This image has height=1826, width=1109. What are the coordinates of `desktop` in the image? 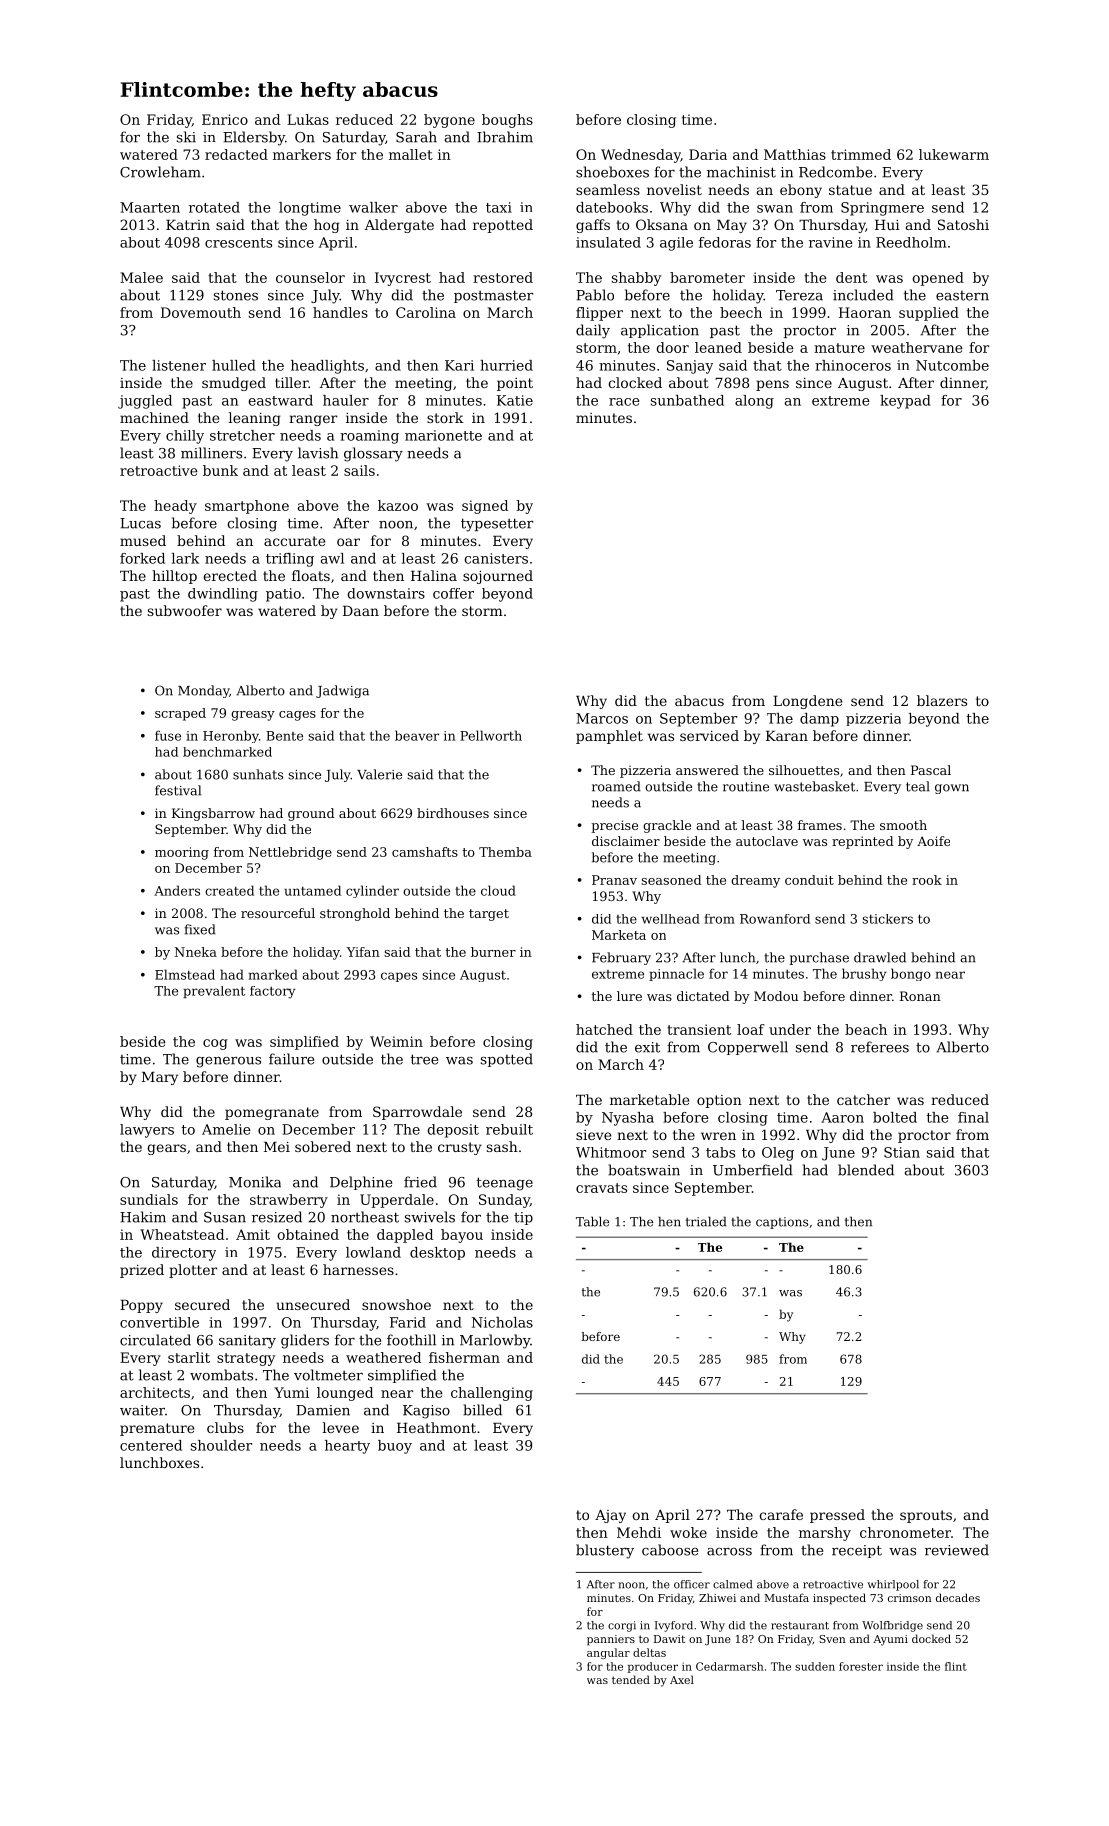 It's located at (437, 1253).
